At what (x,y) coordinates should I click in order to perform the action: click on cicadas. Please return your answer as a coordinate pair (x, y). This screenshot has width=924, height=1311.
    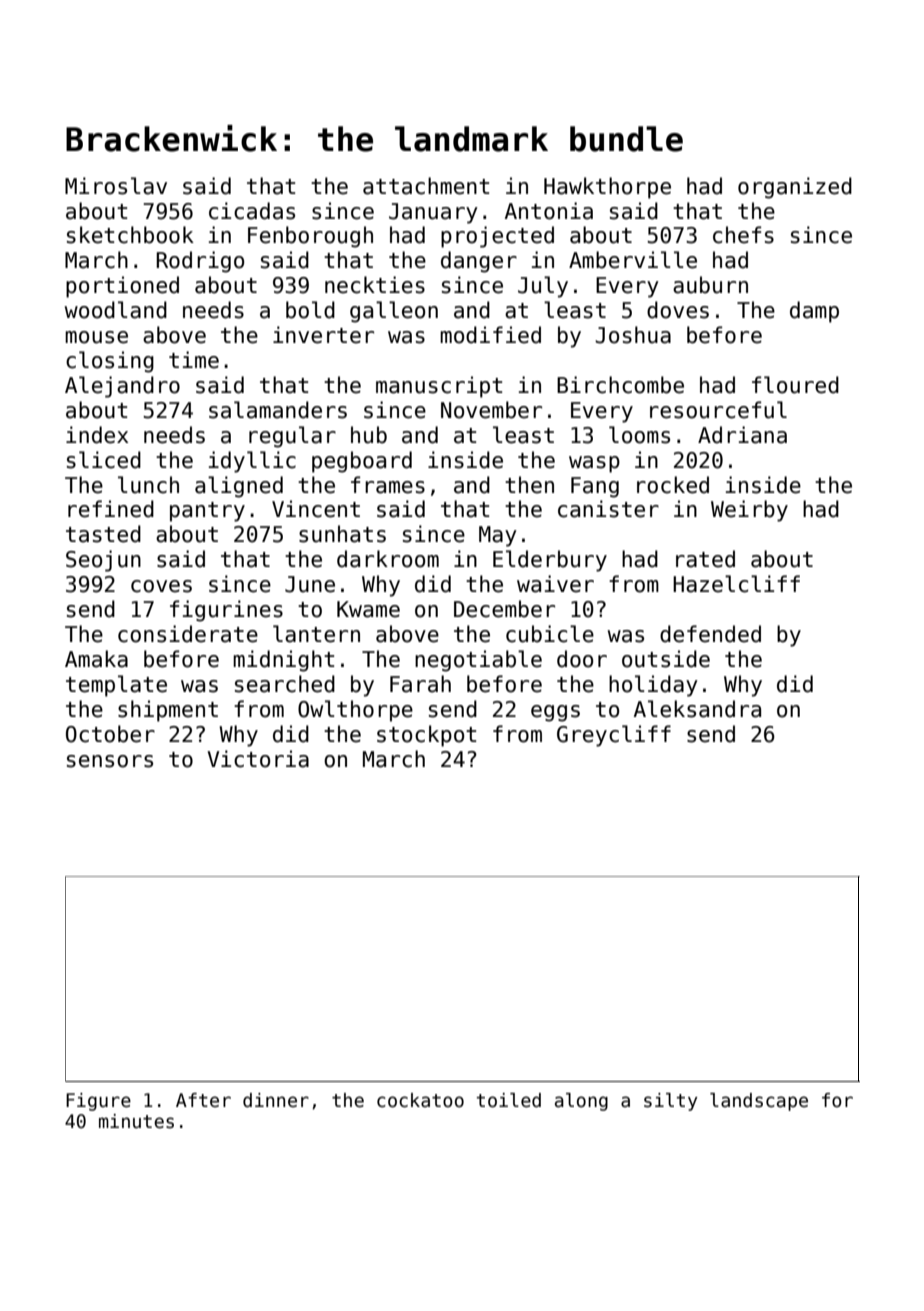
    Looking at the image, I should click on (252, 211).
